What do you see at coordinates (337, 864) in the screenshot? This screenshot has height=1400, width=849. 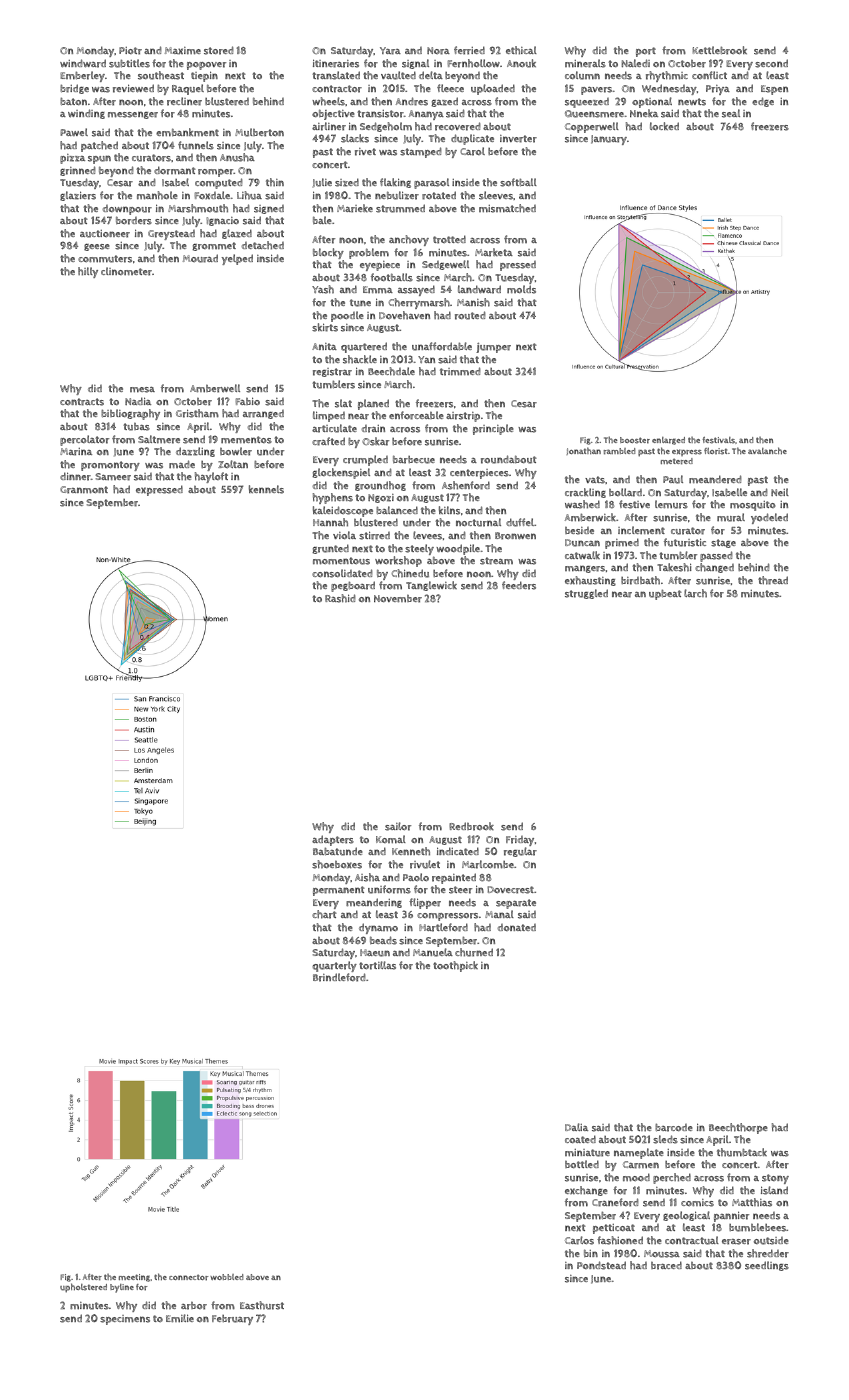 I see `shoeboxes` at bounding box center [337, 864].
